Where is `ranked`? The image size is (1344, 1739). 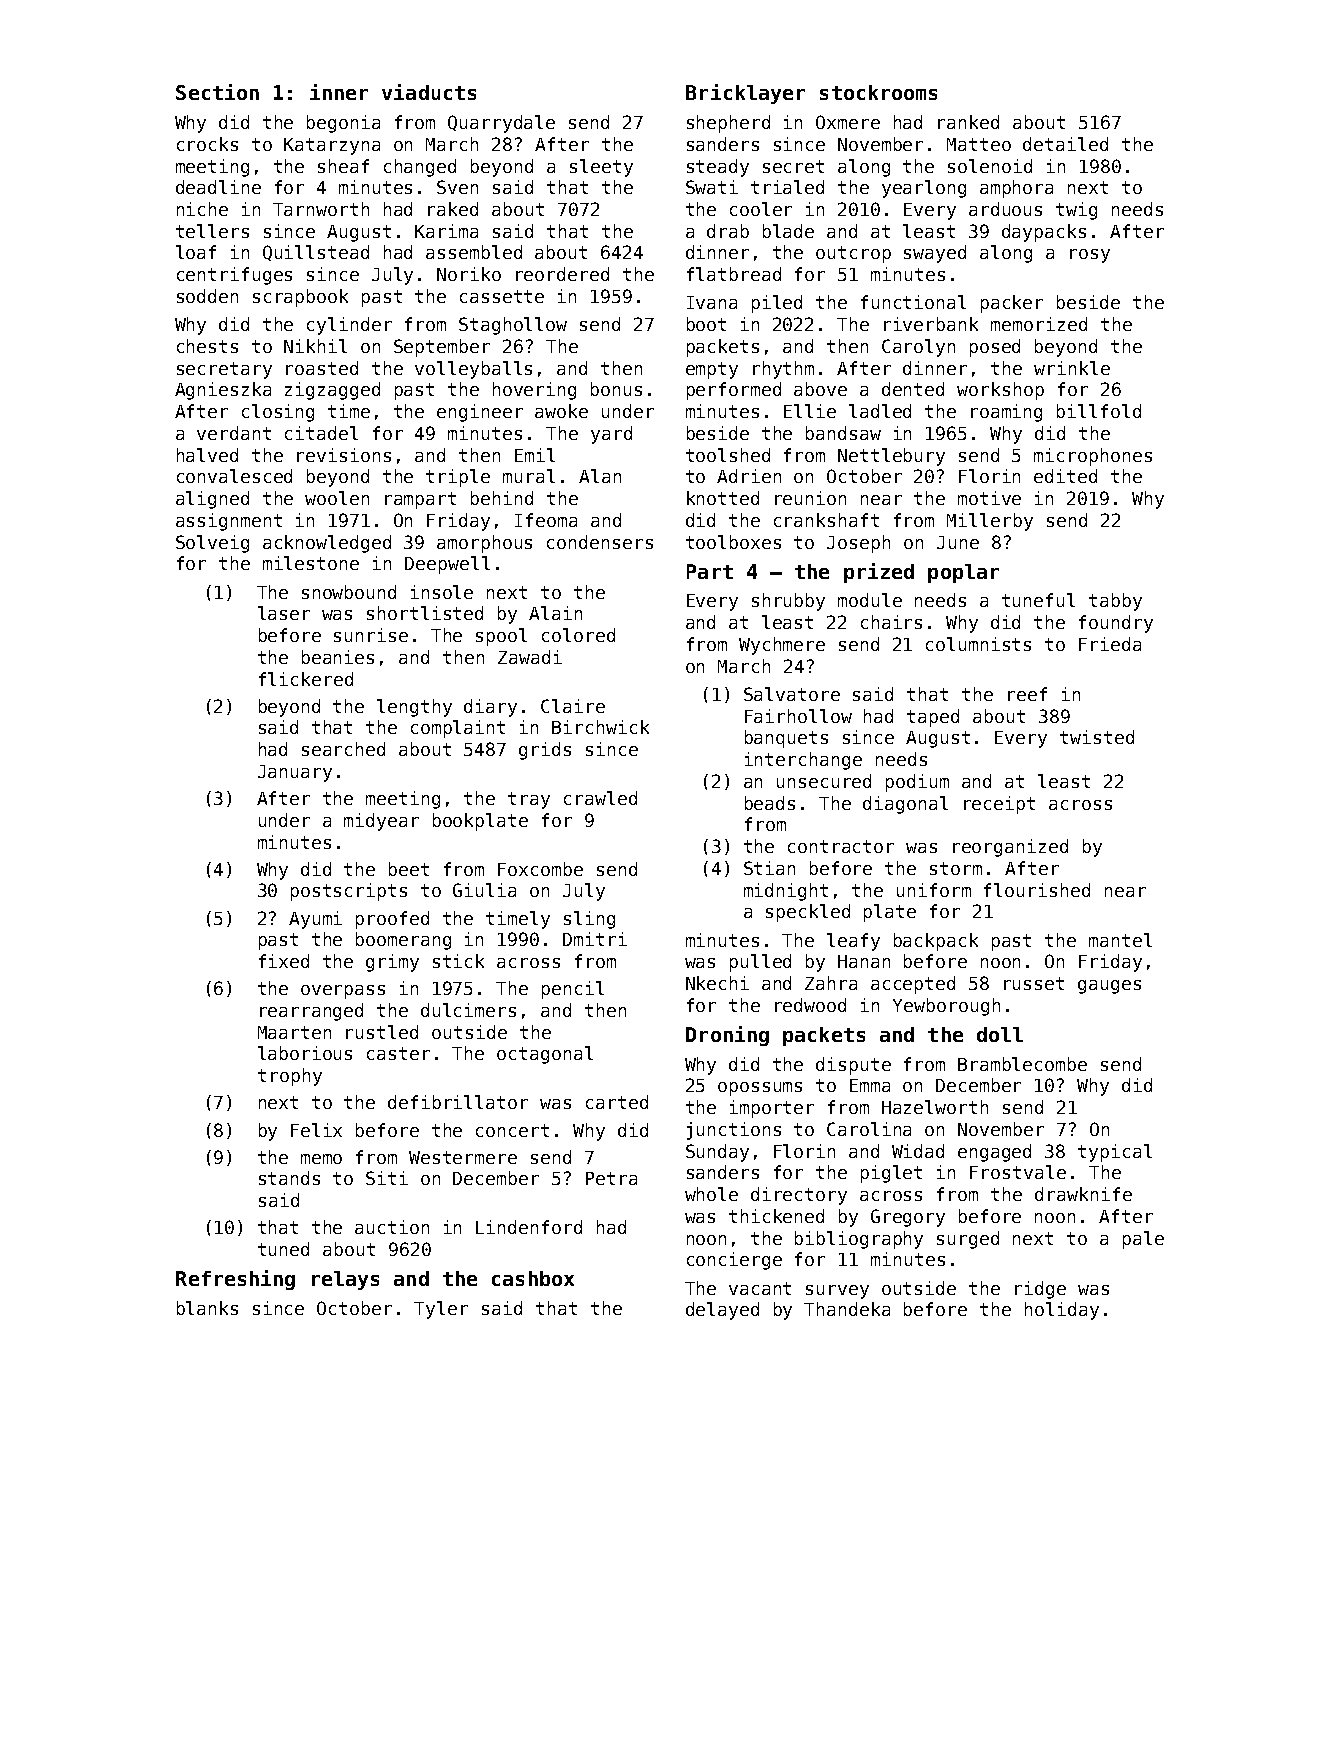 ranked is located at coordinates (968, 122).
